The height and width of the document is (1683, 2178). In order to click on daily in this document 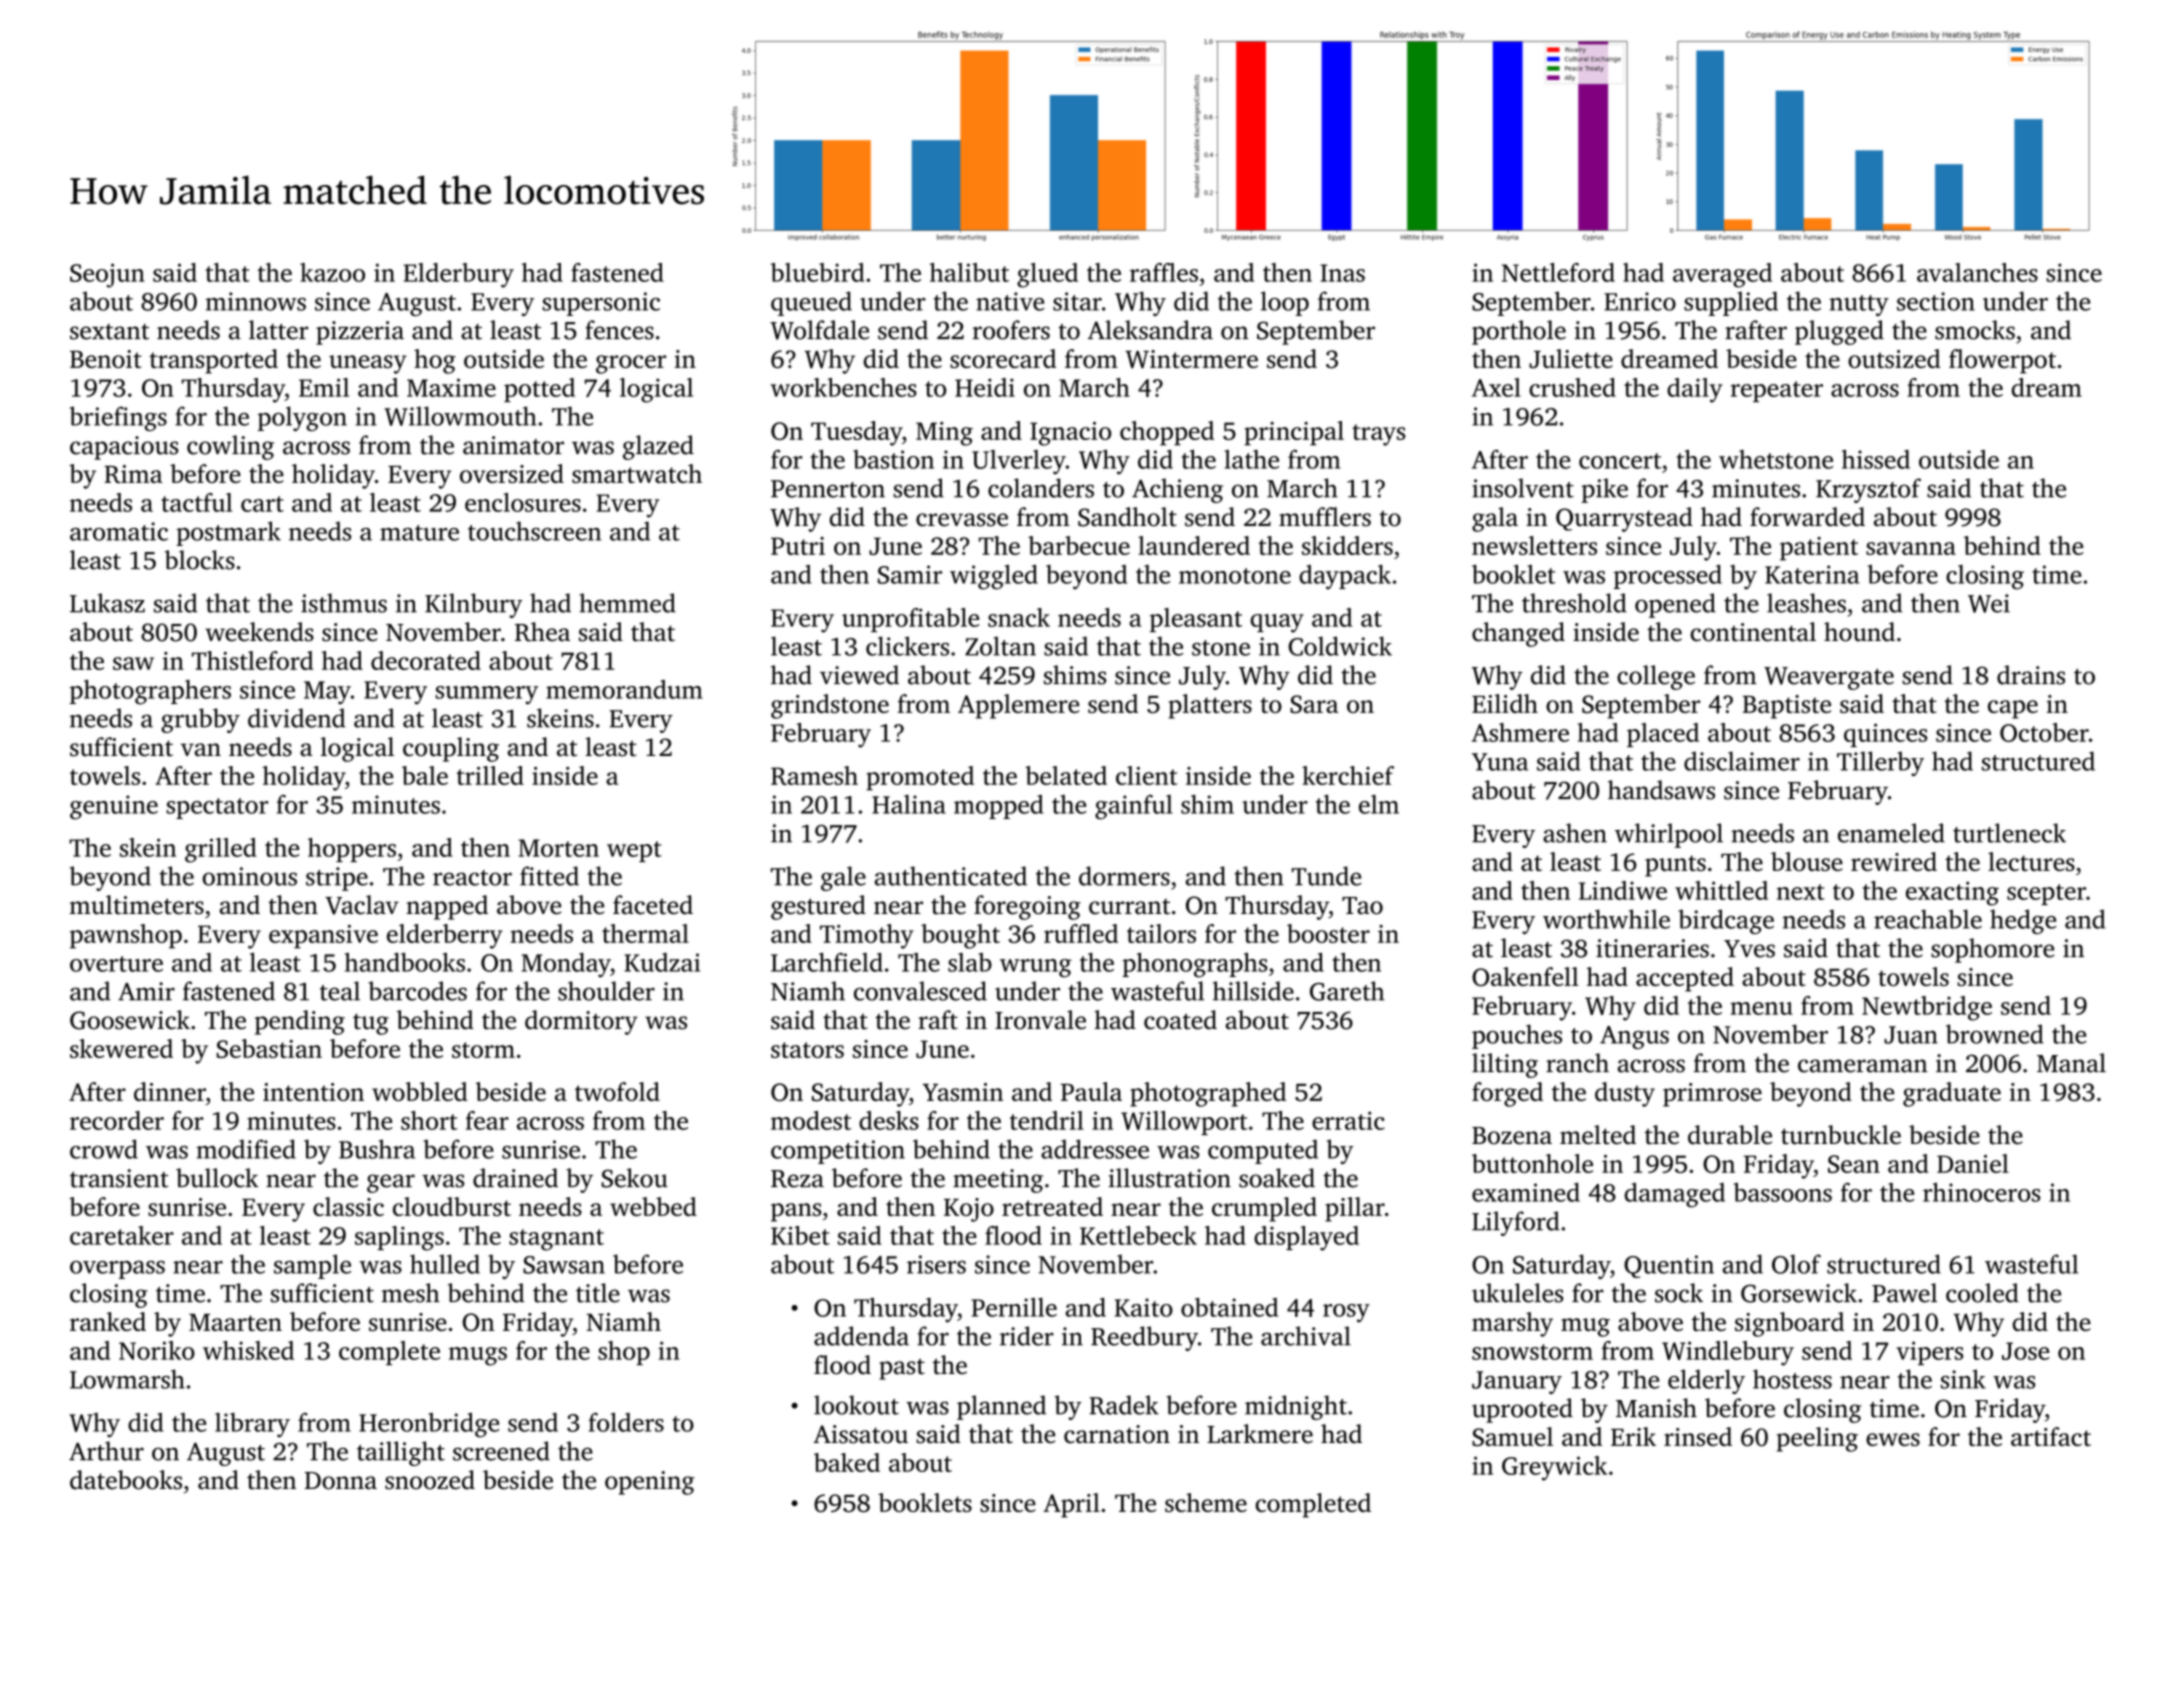, I will do `click(1695, 390)`.
